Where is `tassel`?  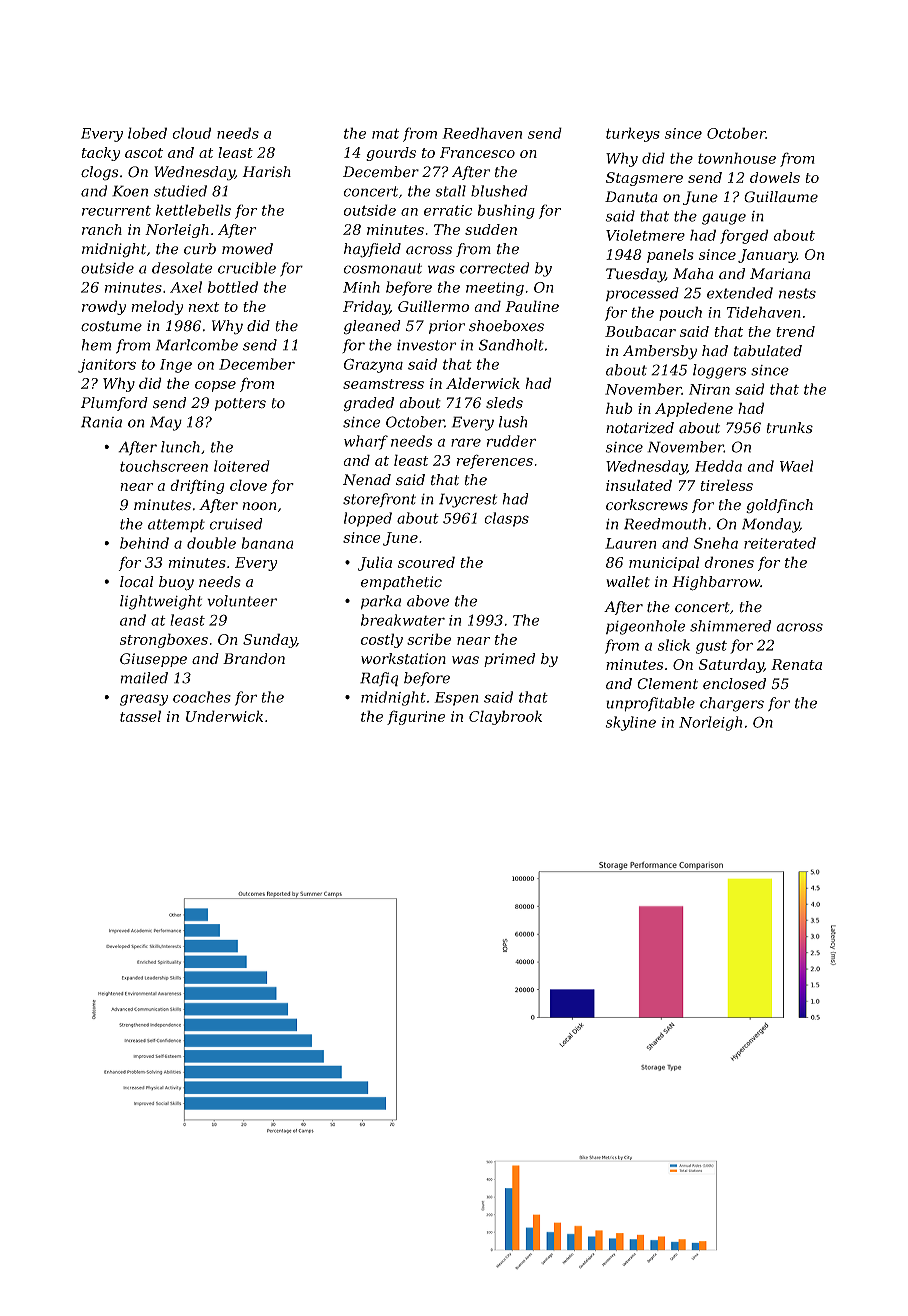 tassel is located at coordinates (140, 716).
